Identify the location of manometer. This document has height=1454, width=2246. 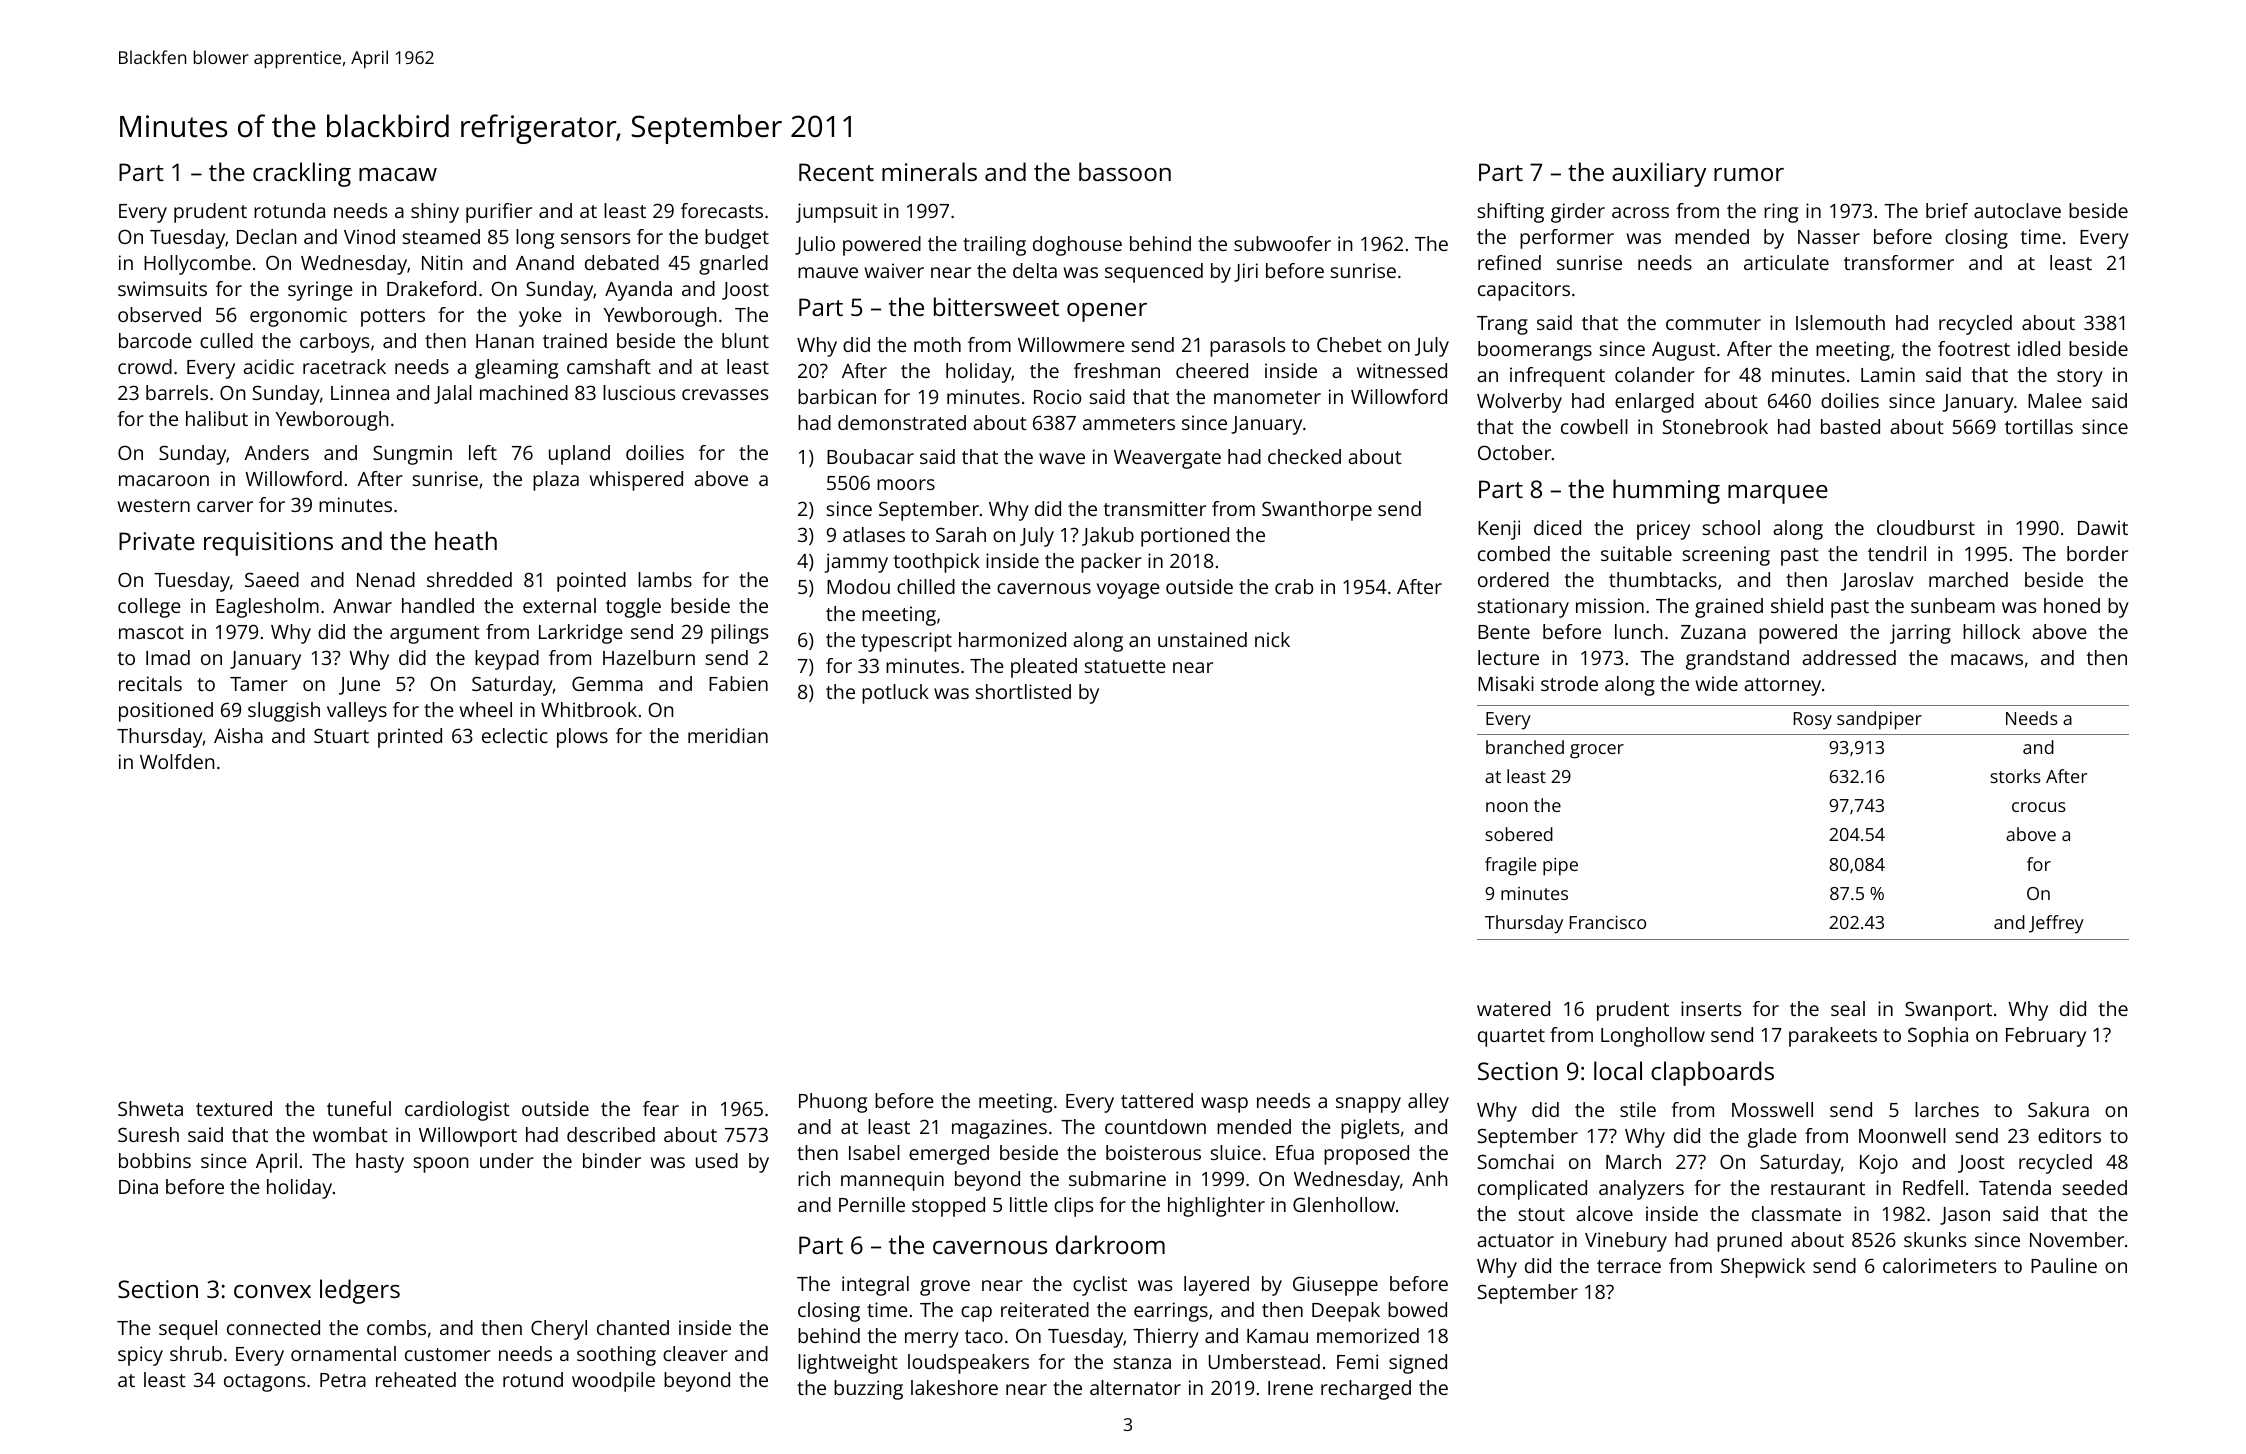
(1267, 397).
